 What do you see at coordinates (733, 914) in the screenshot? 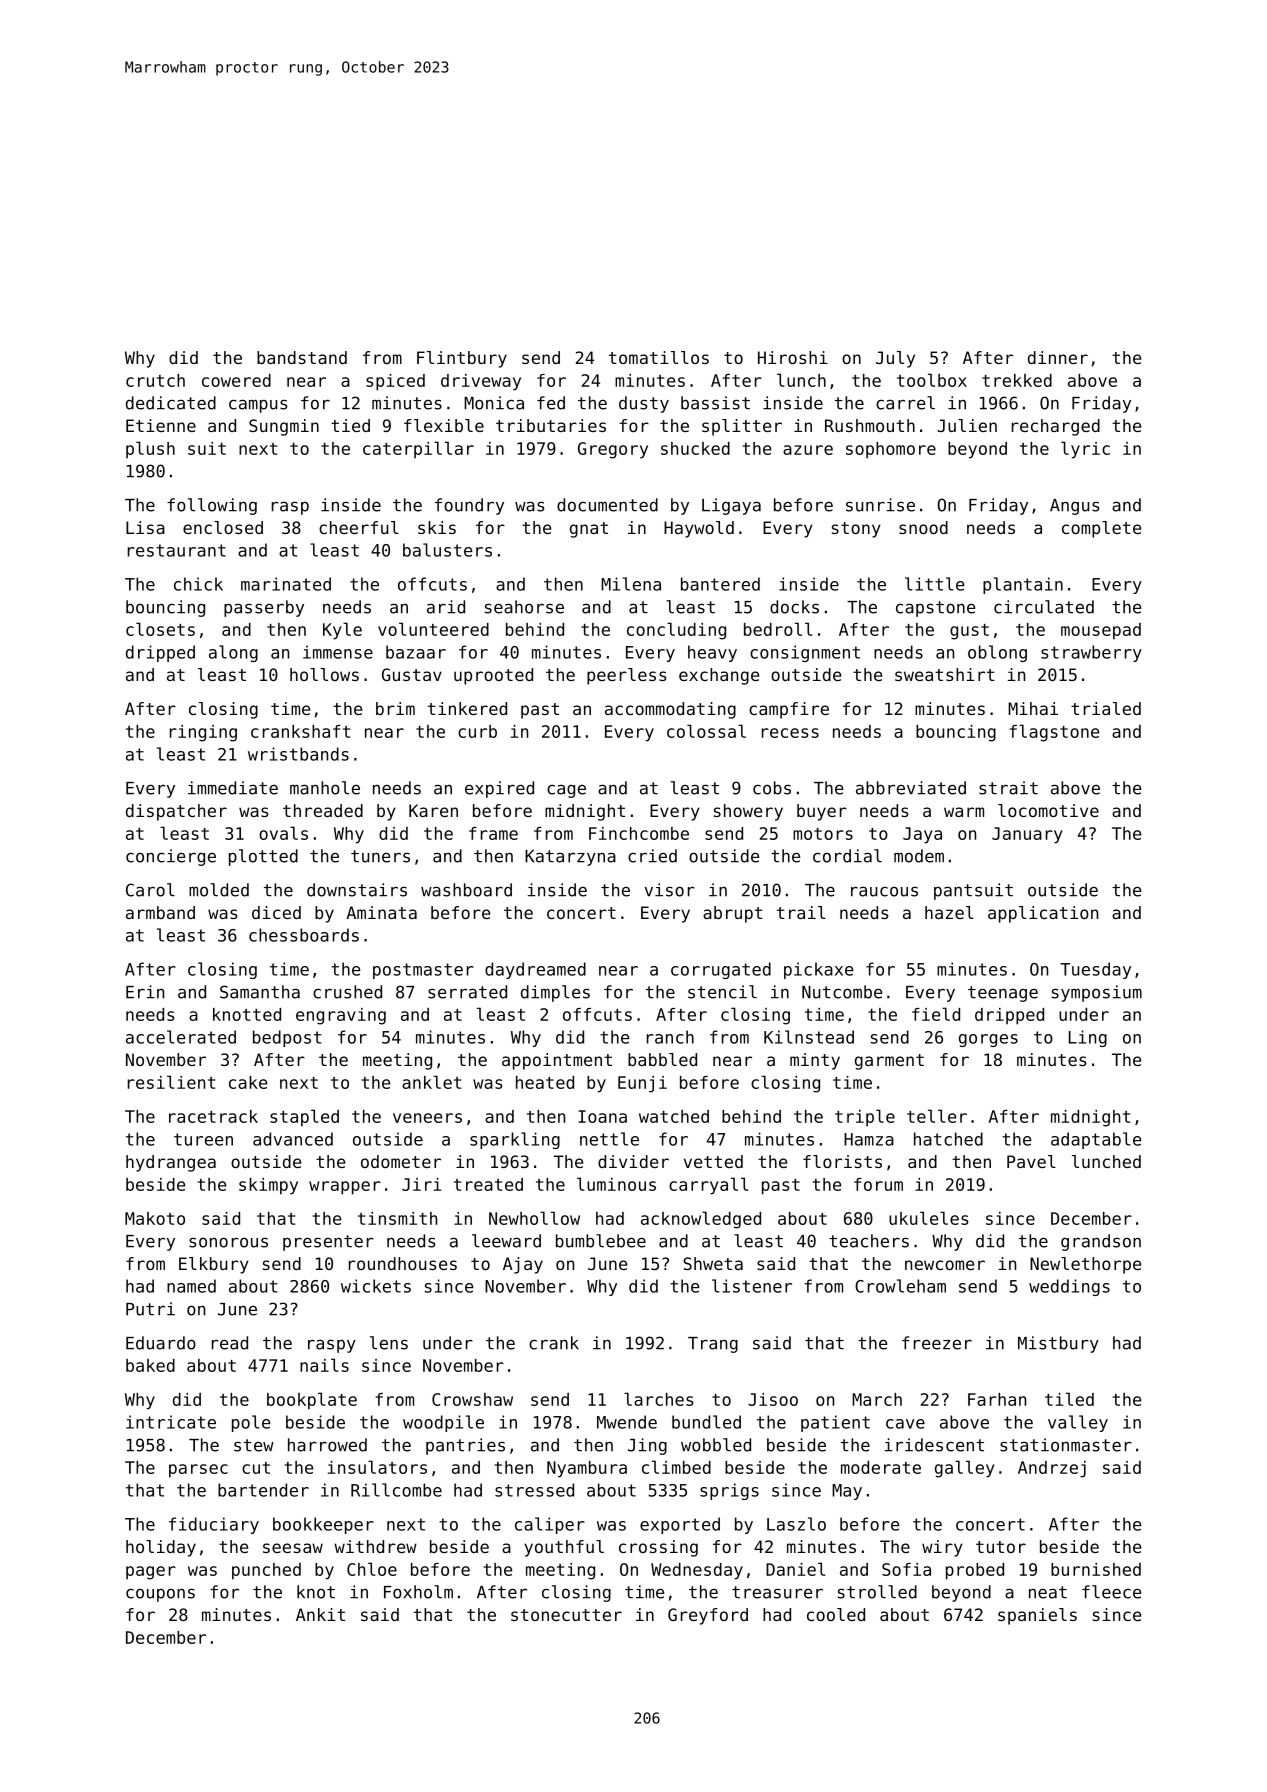
I see `abrupt` at bounding box center [733, 914].
